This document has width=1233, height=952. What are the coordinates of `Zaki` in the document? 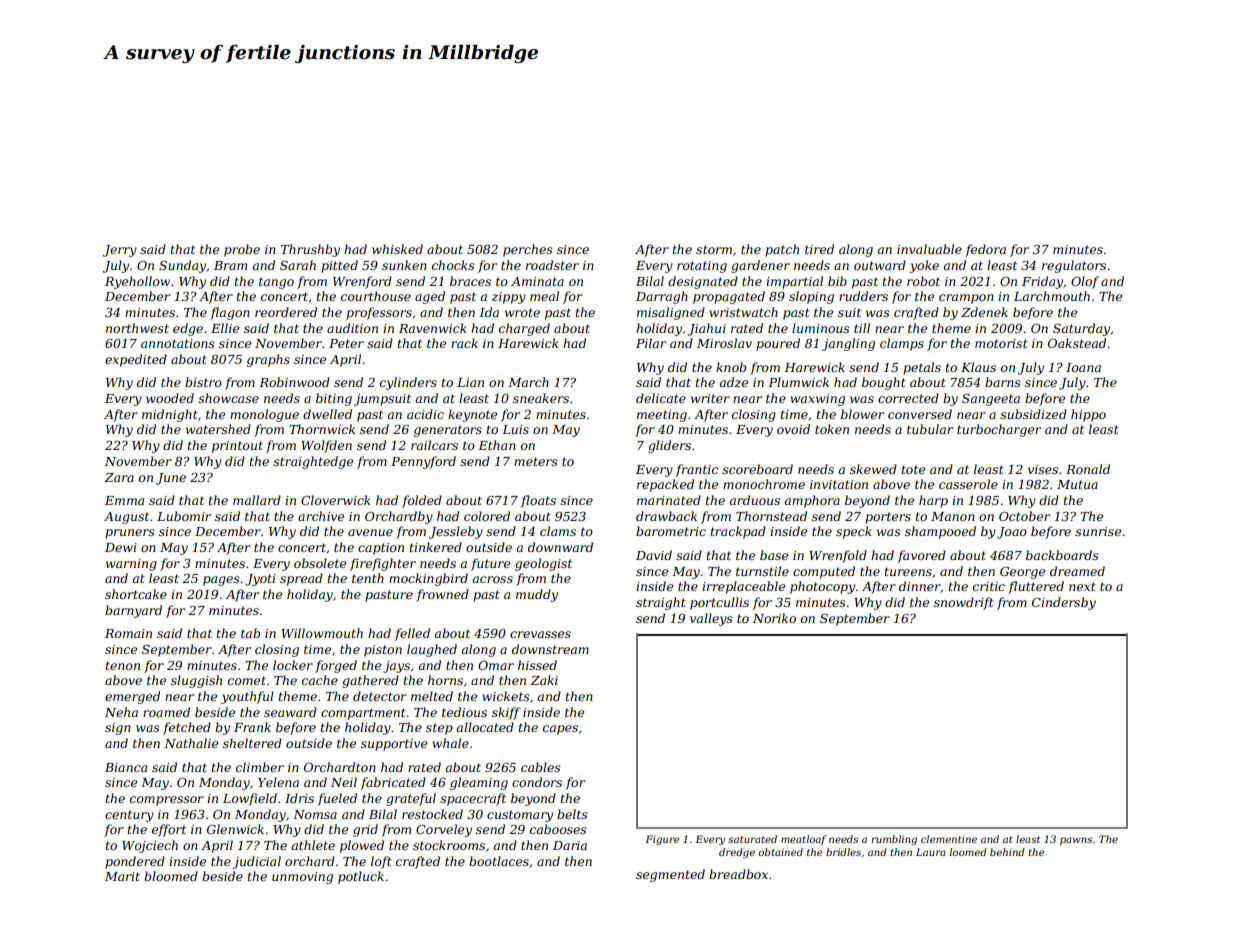 It's located at (544, 680).
